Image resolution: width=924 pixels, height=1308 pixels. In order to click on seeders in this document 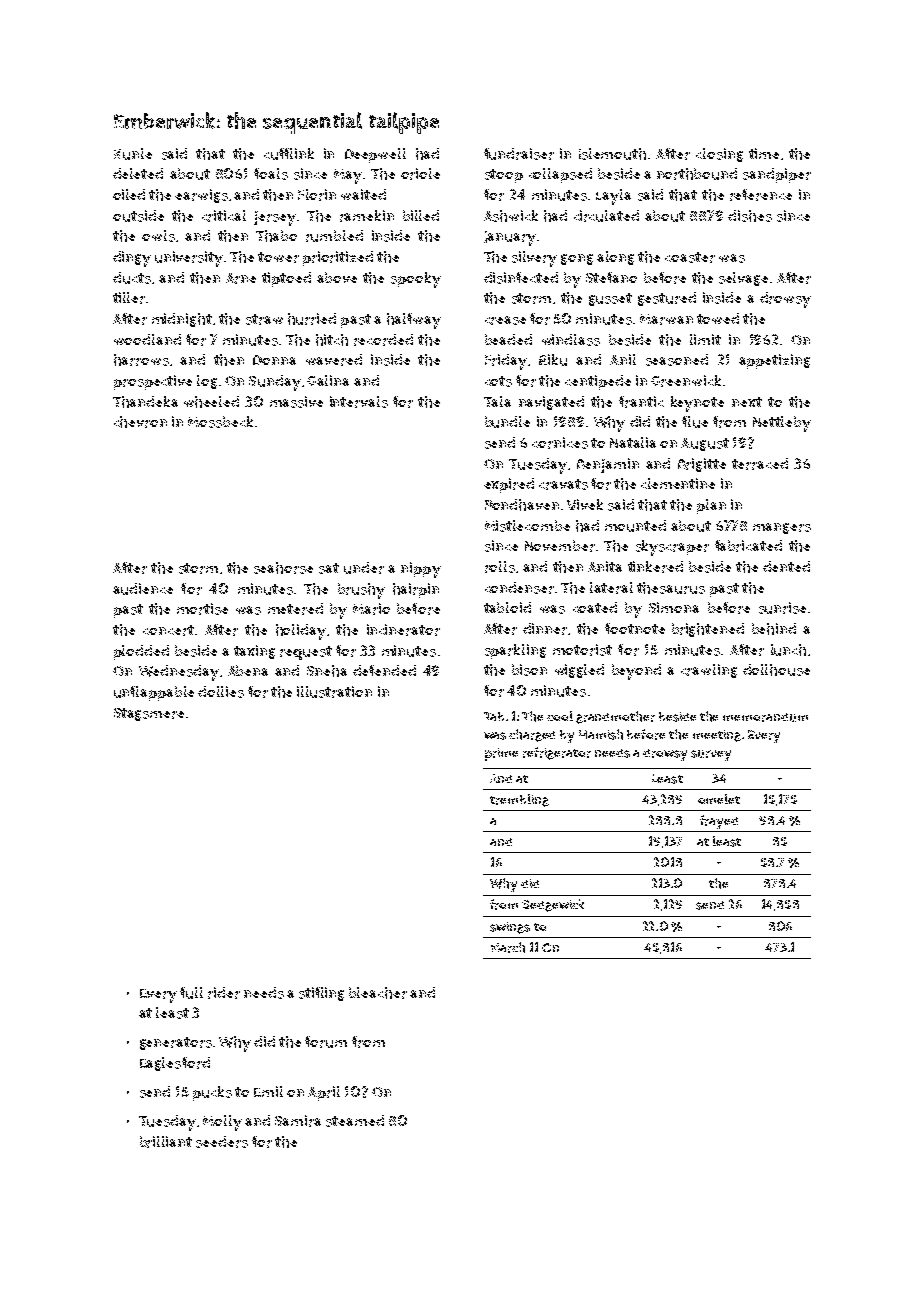, I will do `click(222, 1142)`.
